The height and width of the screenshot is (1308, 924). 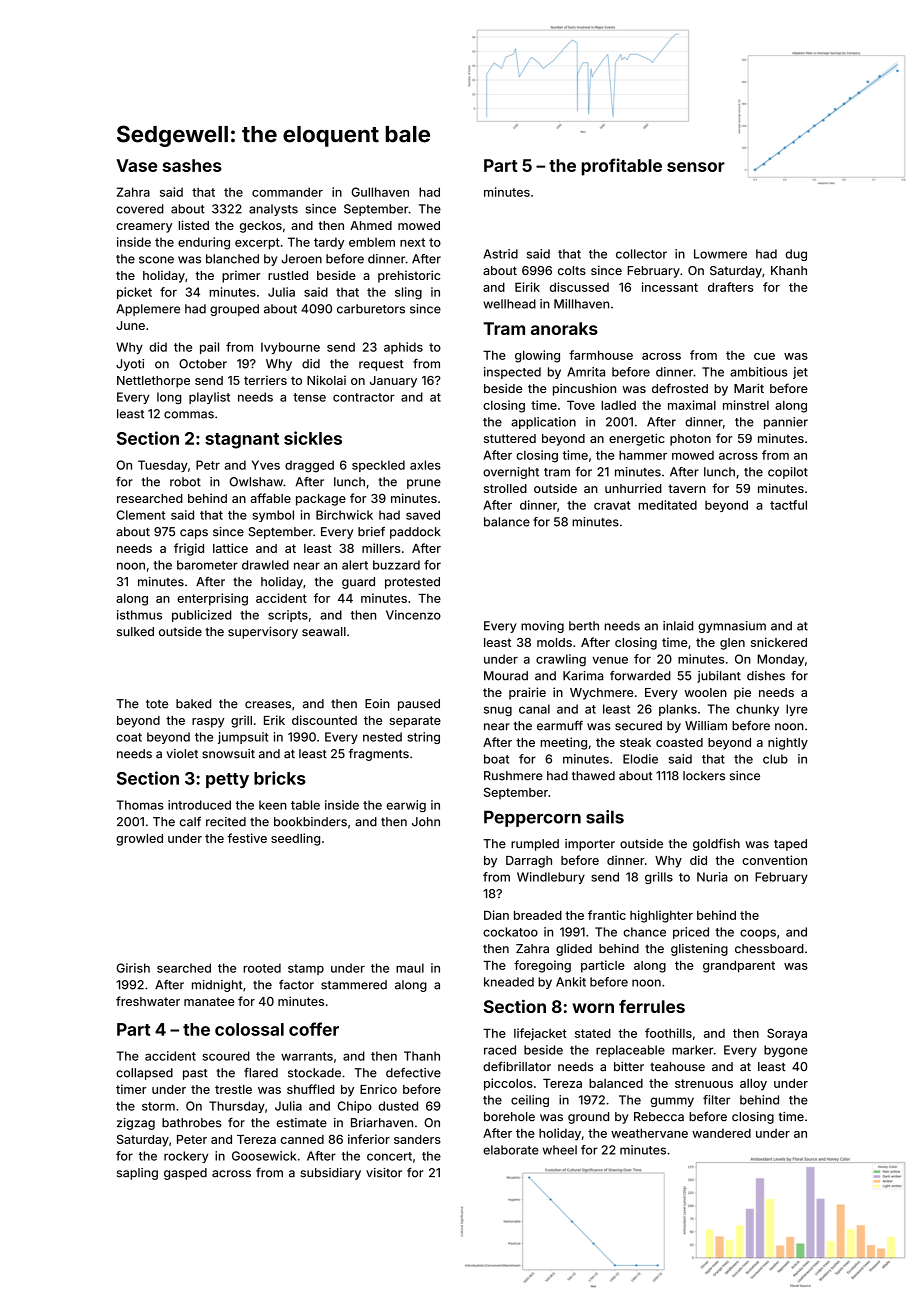 I want to click on chessboard, so click(x=769, y=949).
